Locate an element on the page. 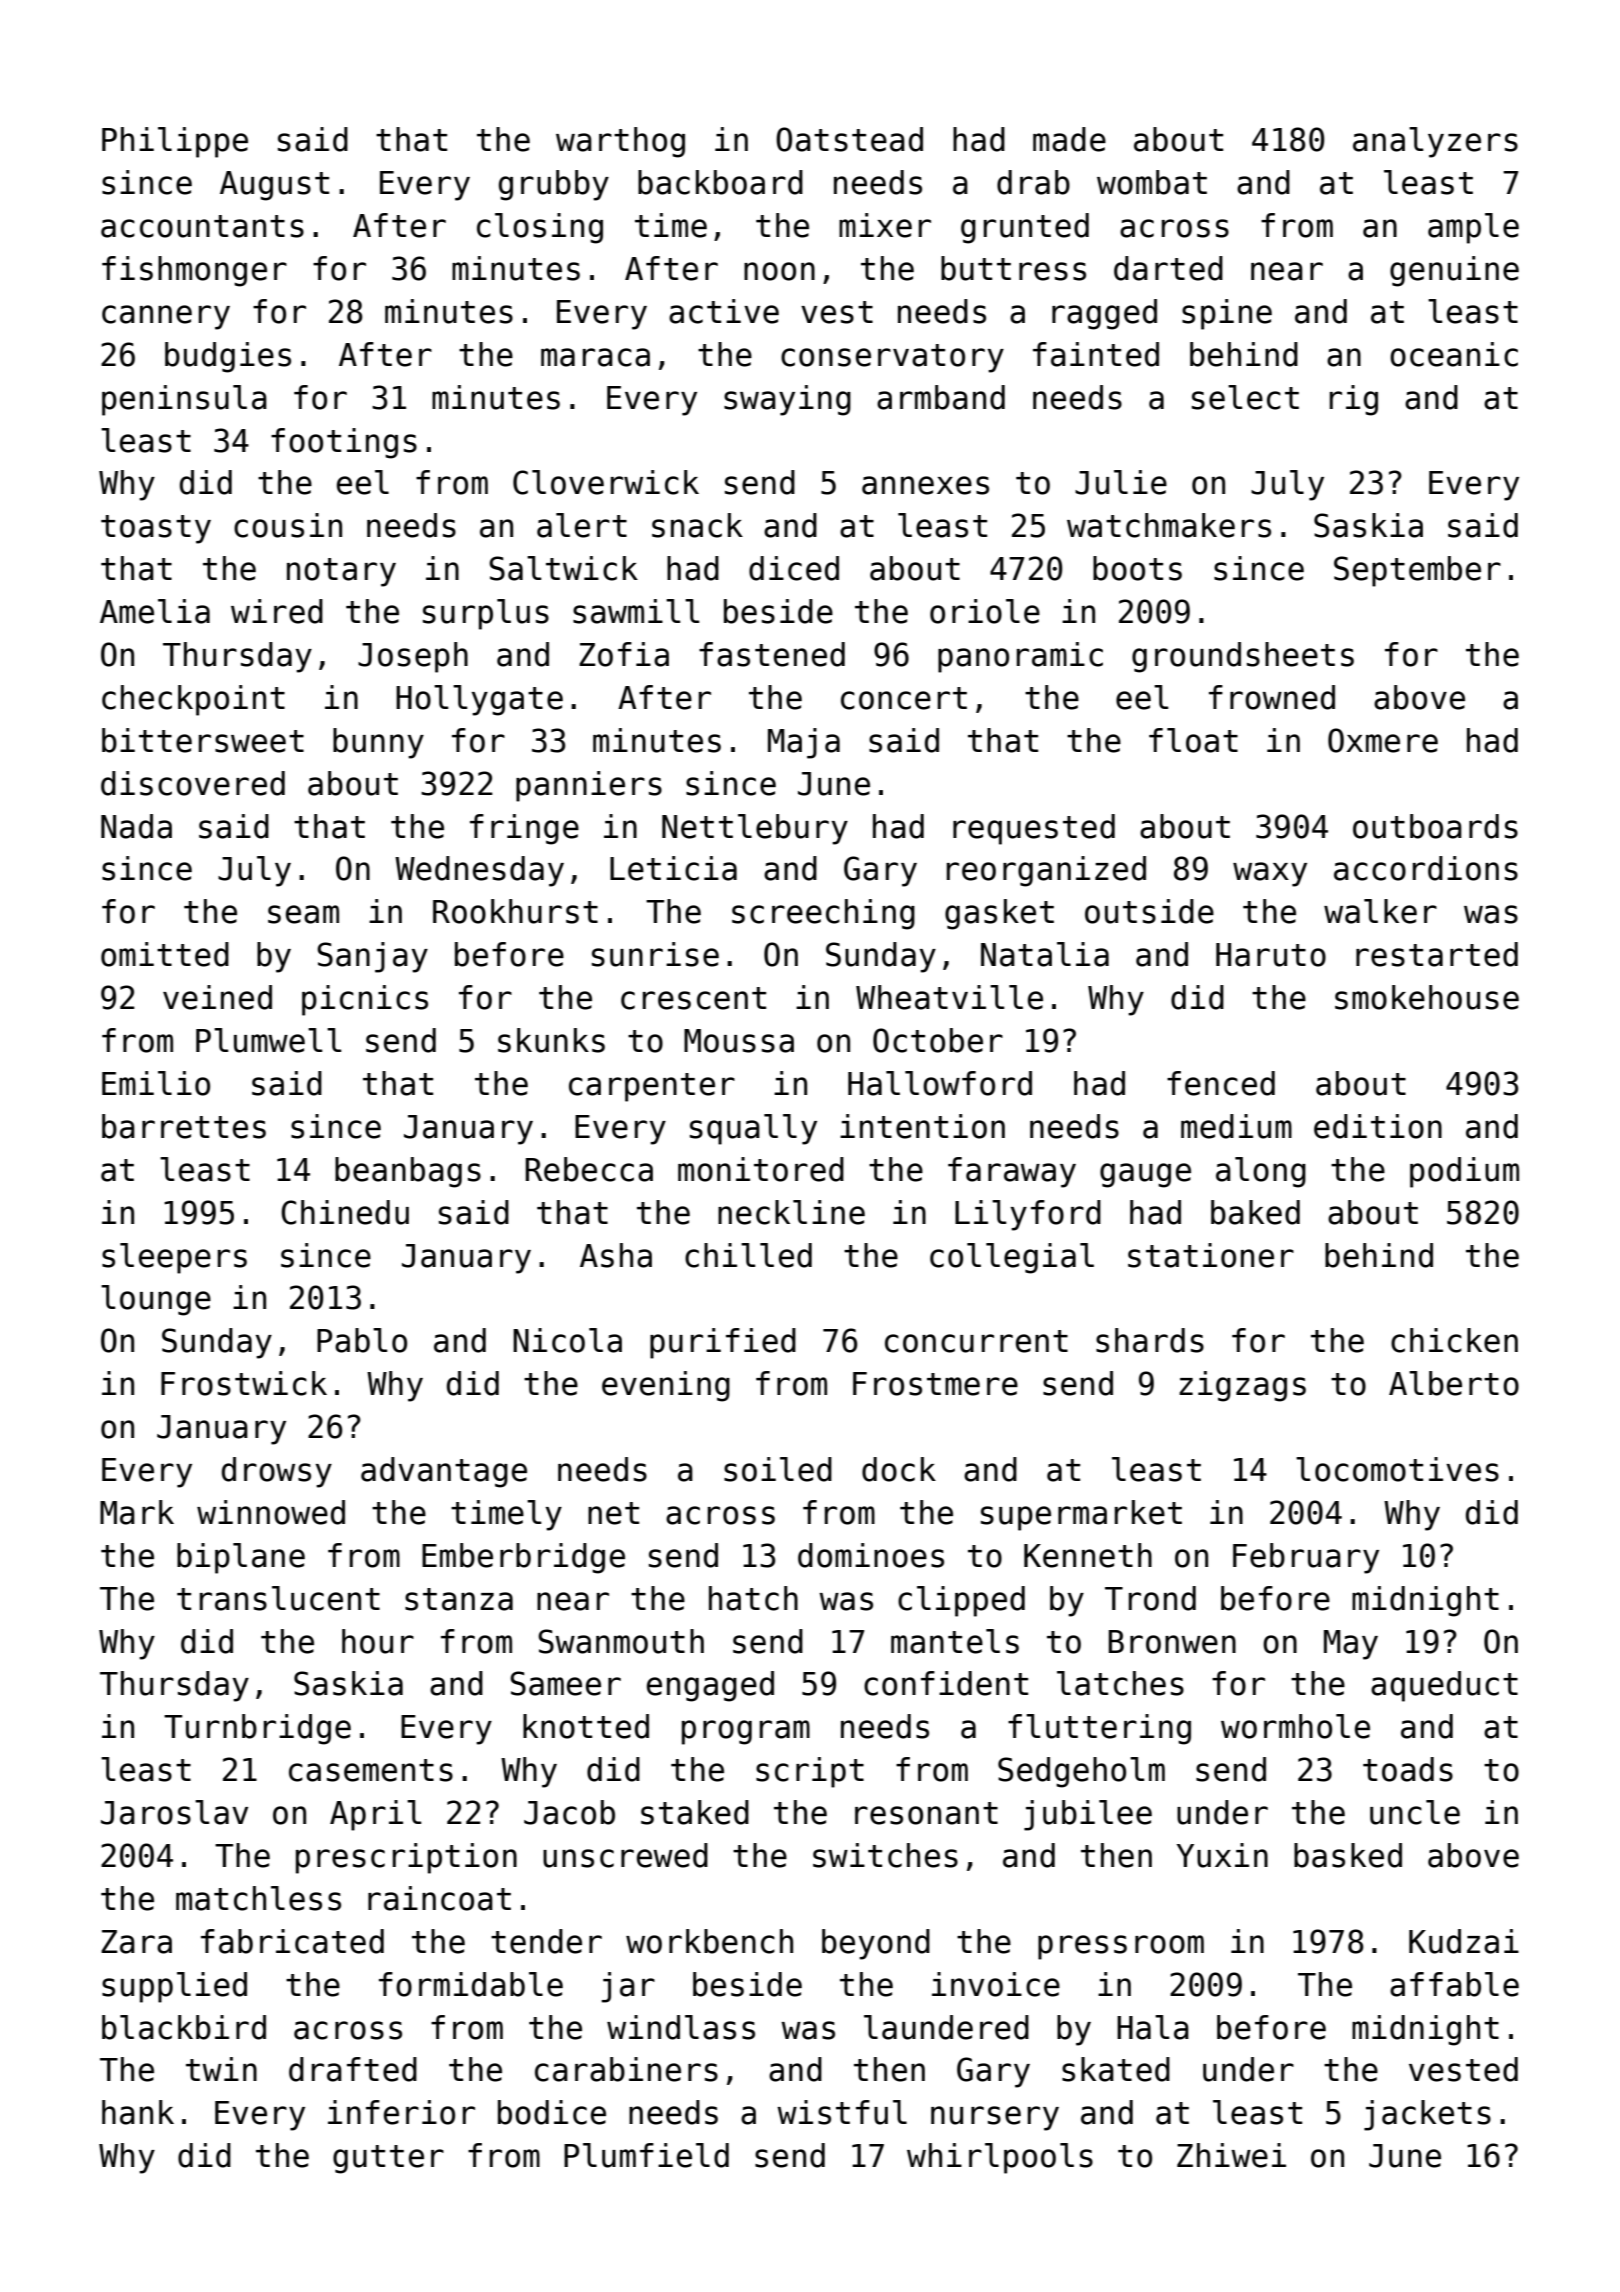  fabricated is located at coordinates (292, 1941).
